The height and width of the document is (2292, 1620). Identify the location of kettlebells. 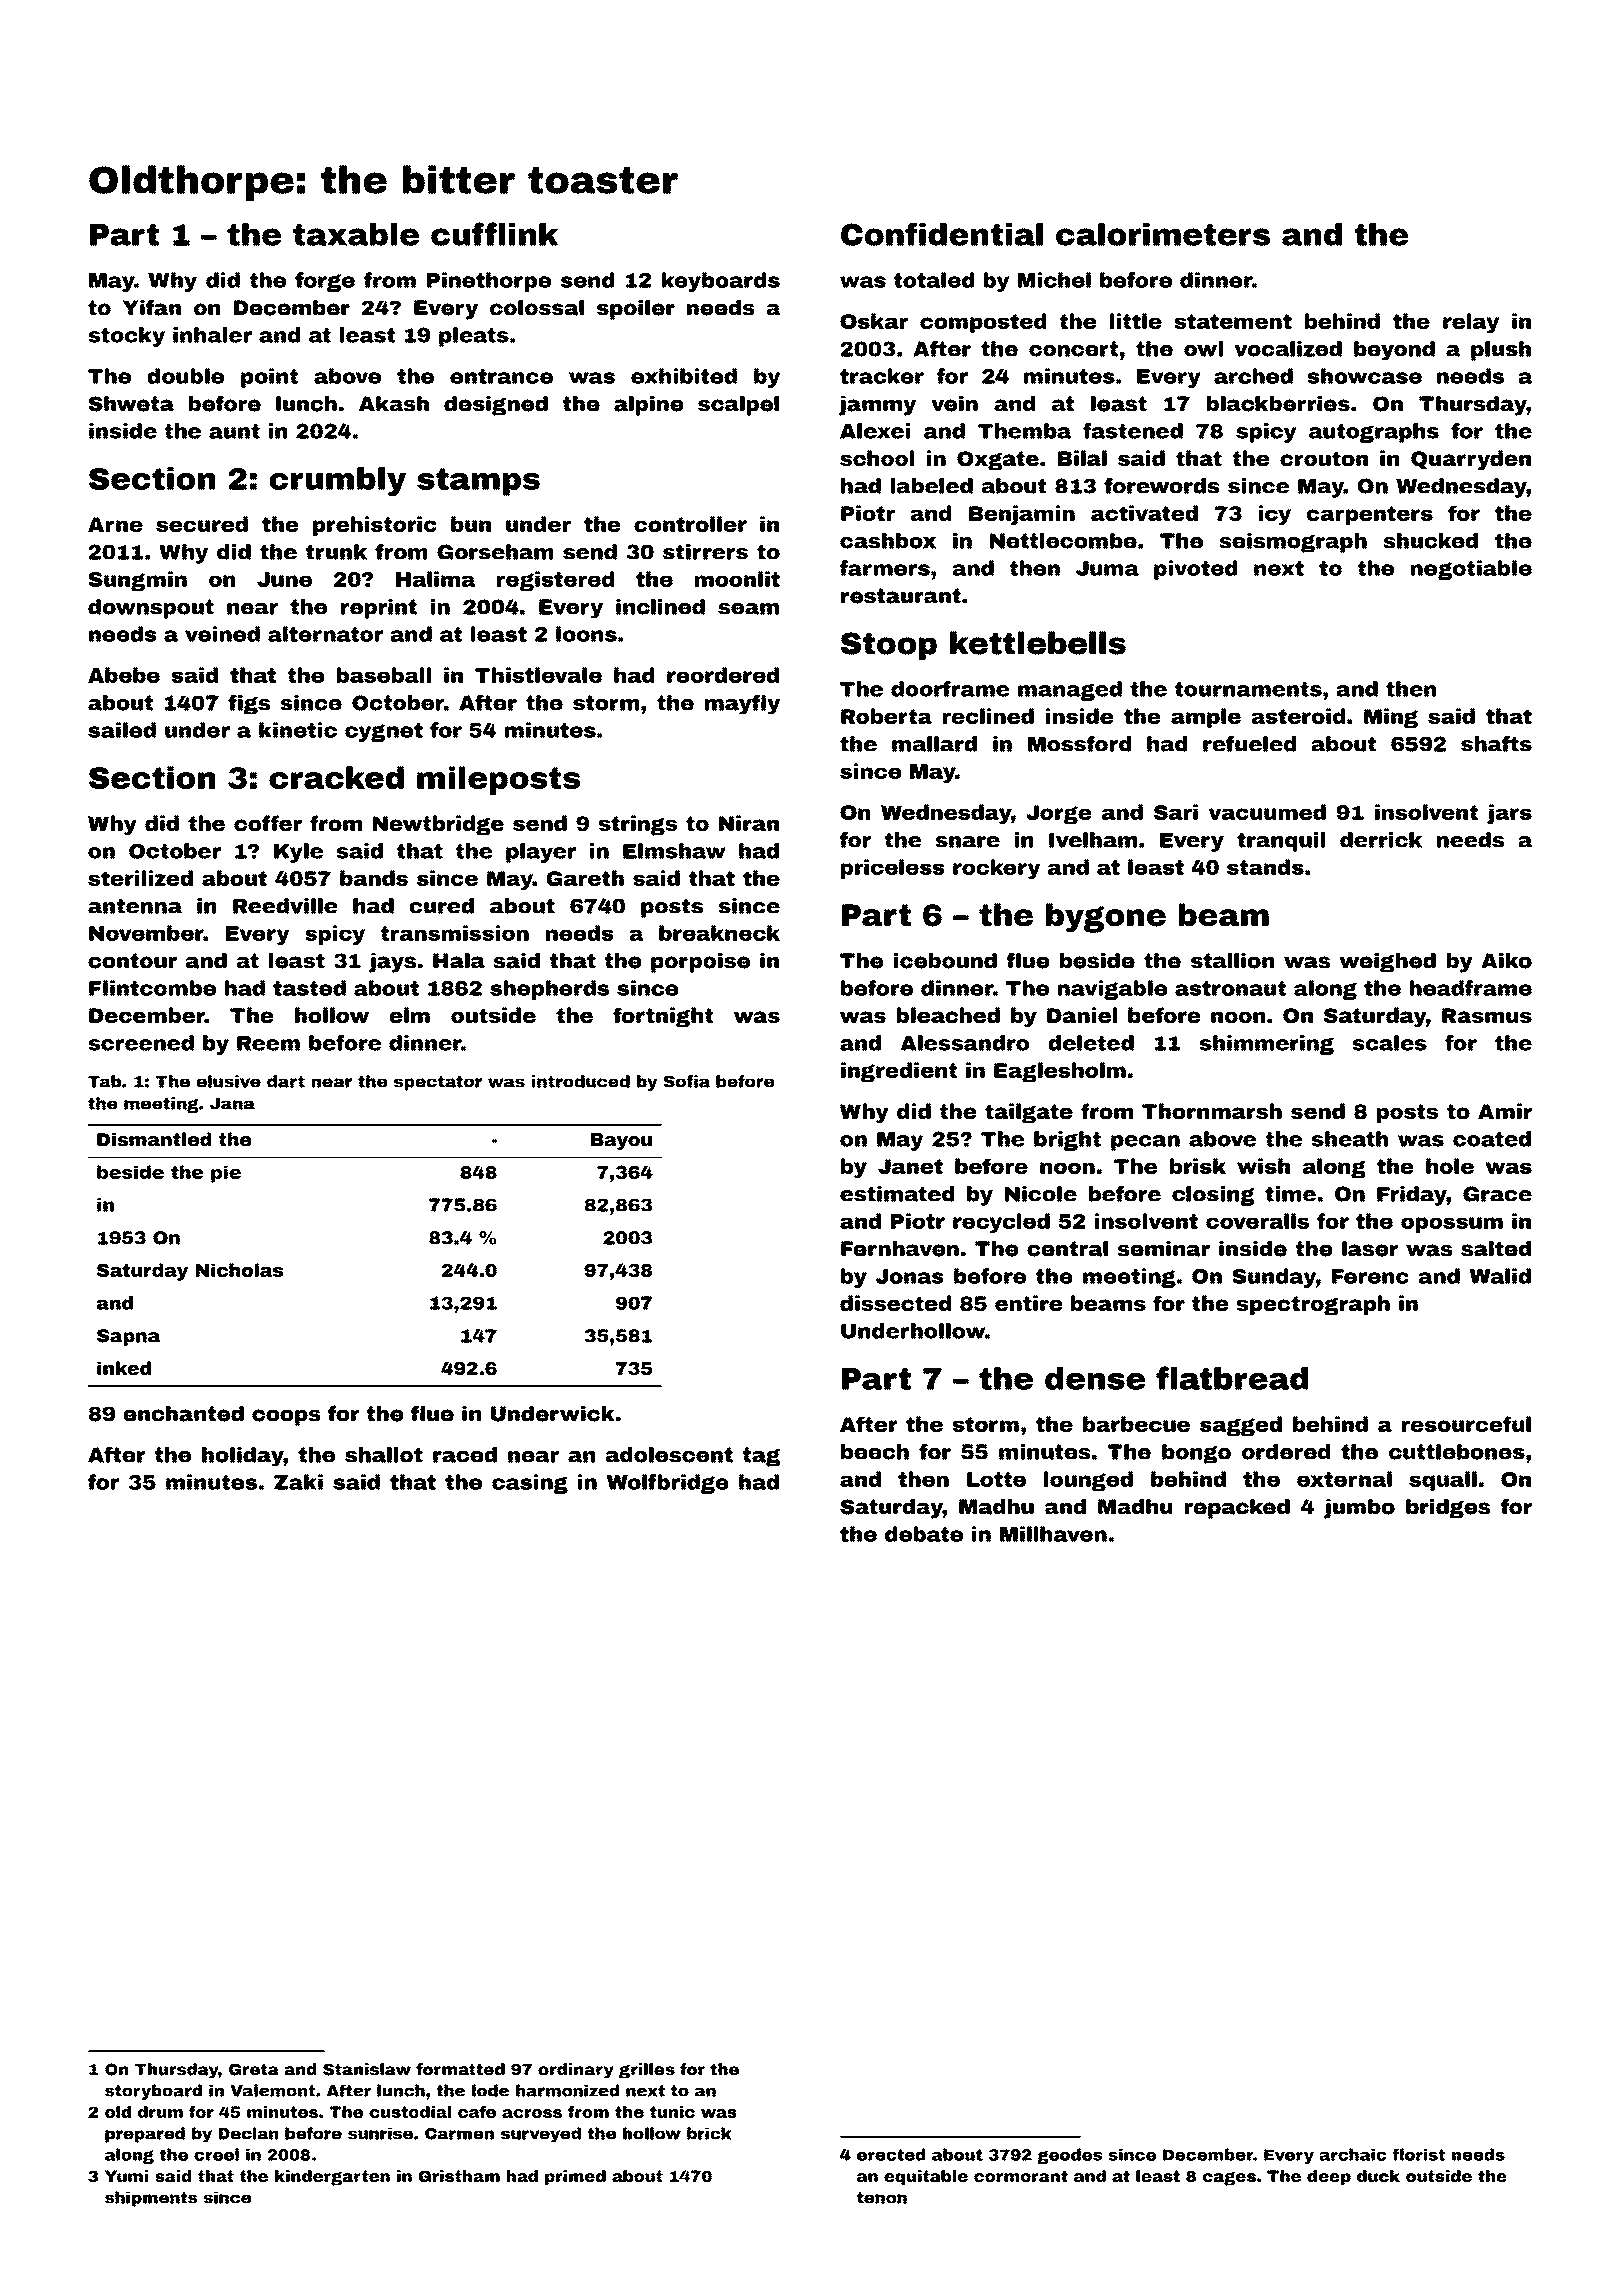
(1038, 643).
